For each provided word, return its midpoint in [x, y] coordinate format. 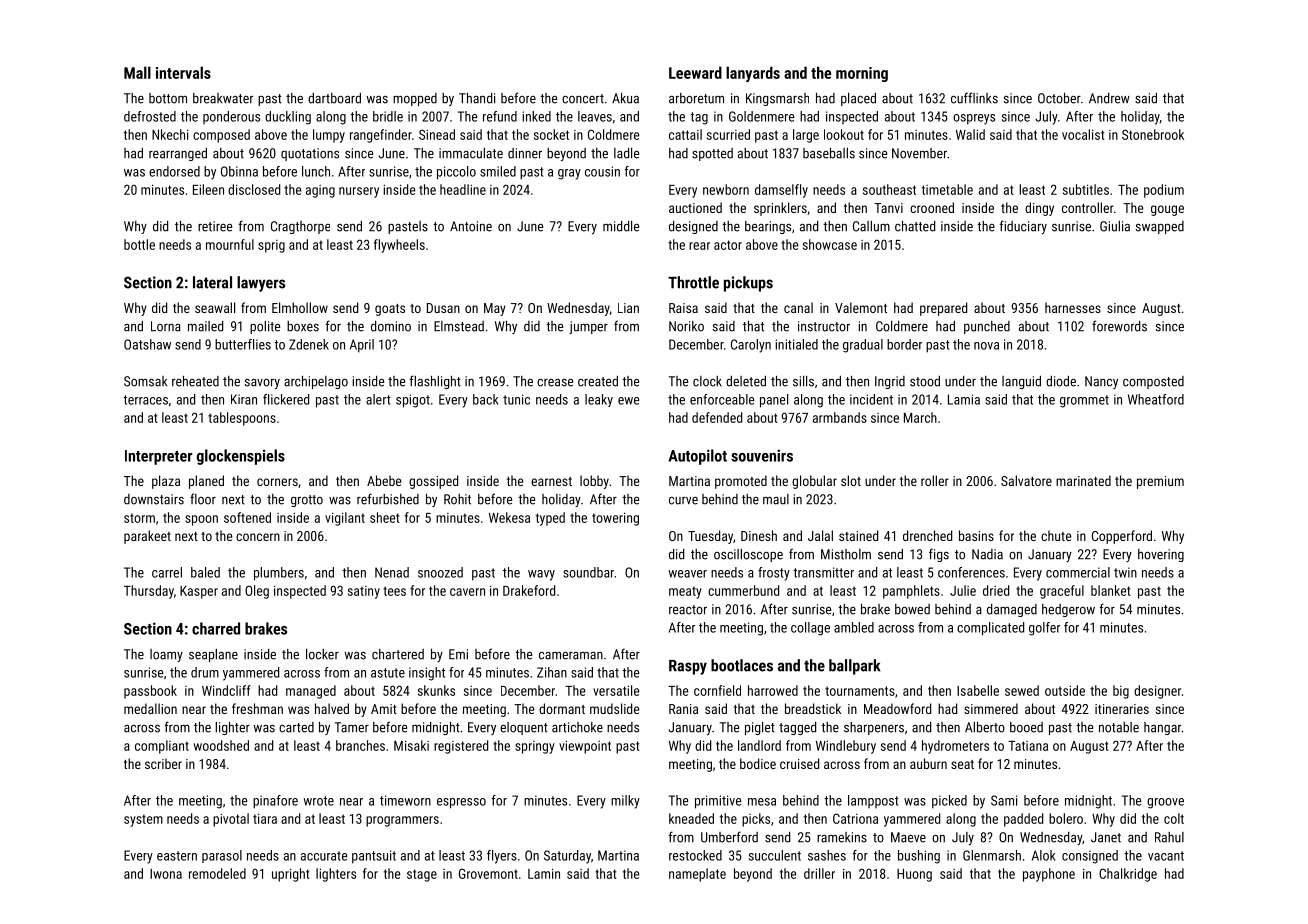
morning [862, 74]
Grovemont [488, 873]
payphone [1049, 875]
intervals [183, 72]
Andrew [1109, 98]
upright [291, 875]
